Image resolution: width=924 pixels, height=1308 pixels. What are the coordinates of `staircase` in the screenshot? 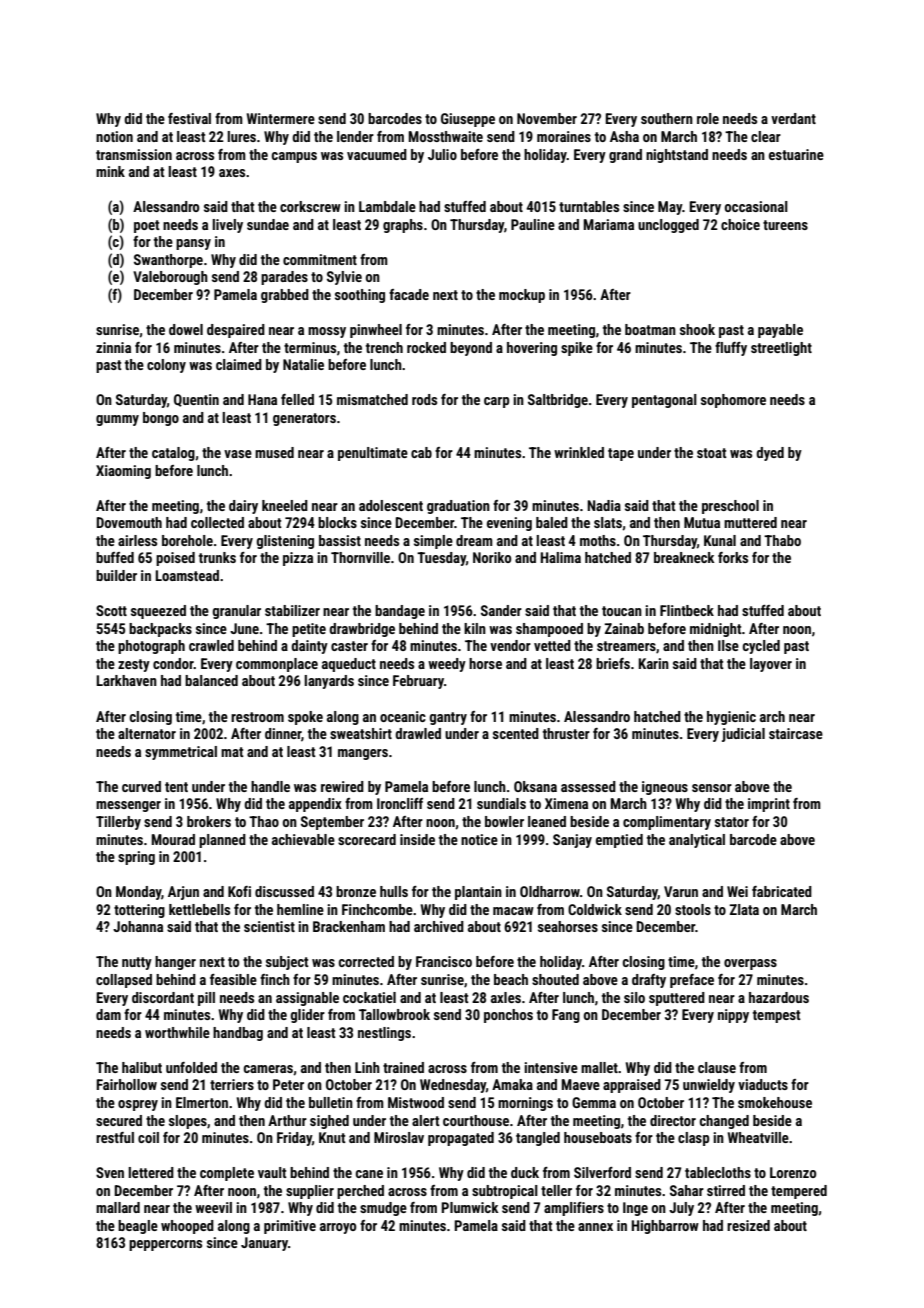 It's located at (796, 733).
